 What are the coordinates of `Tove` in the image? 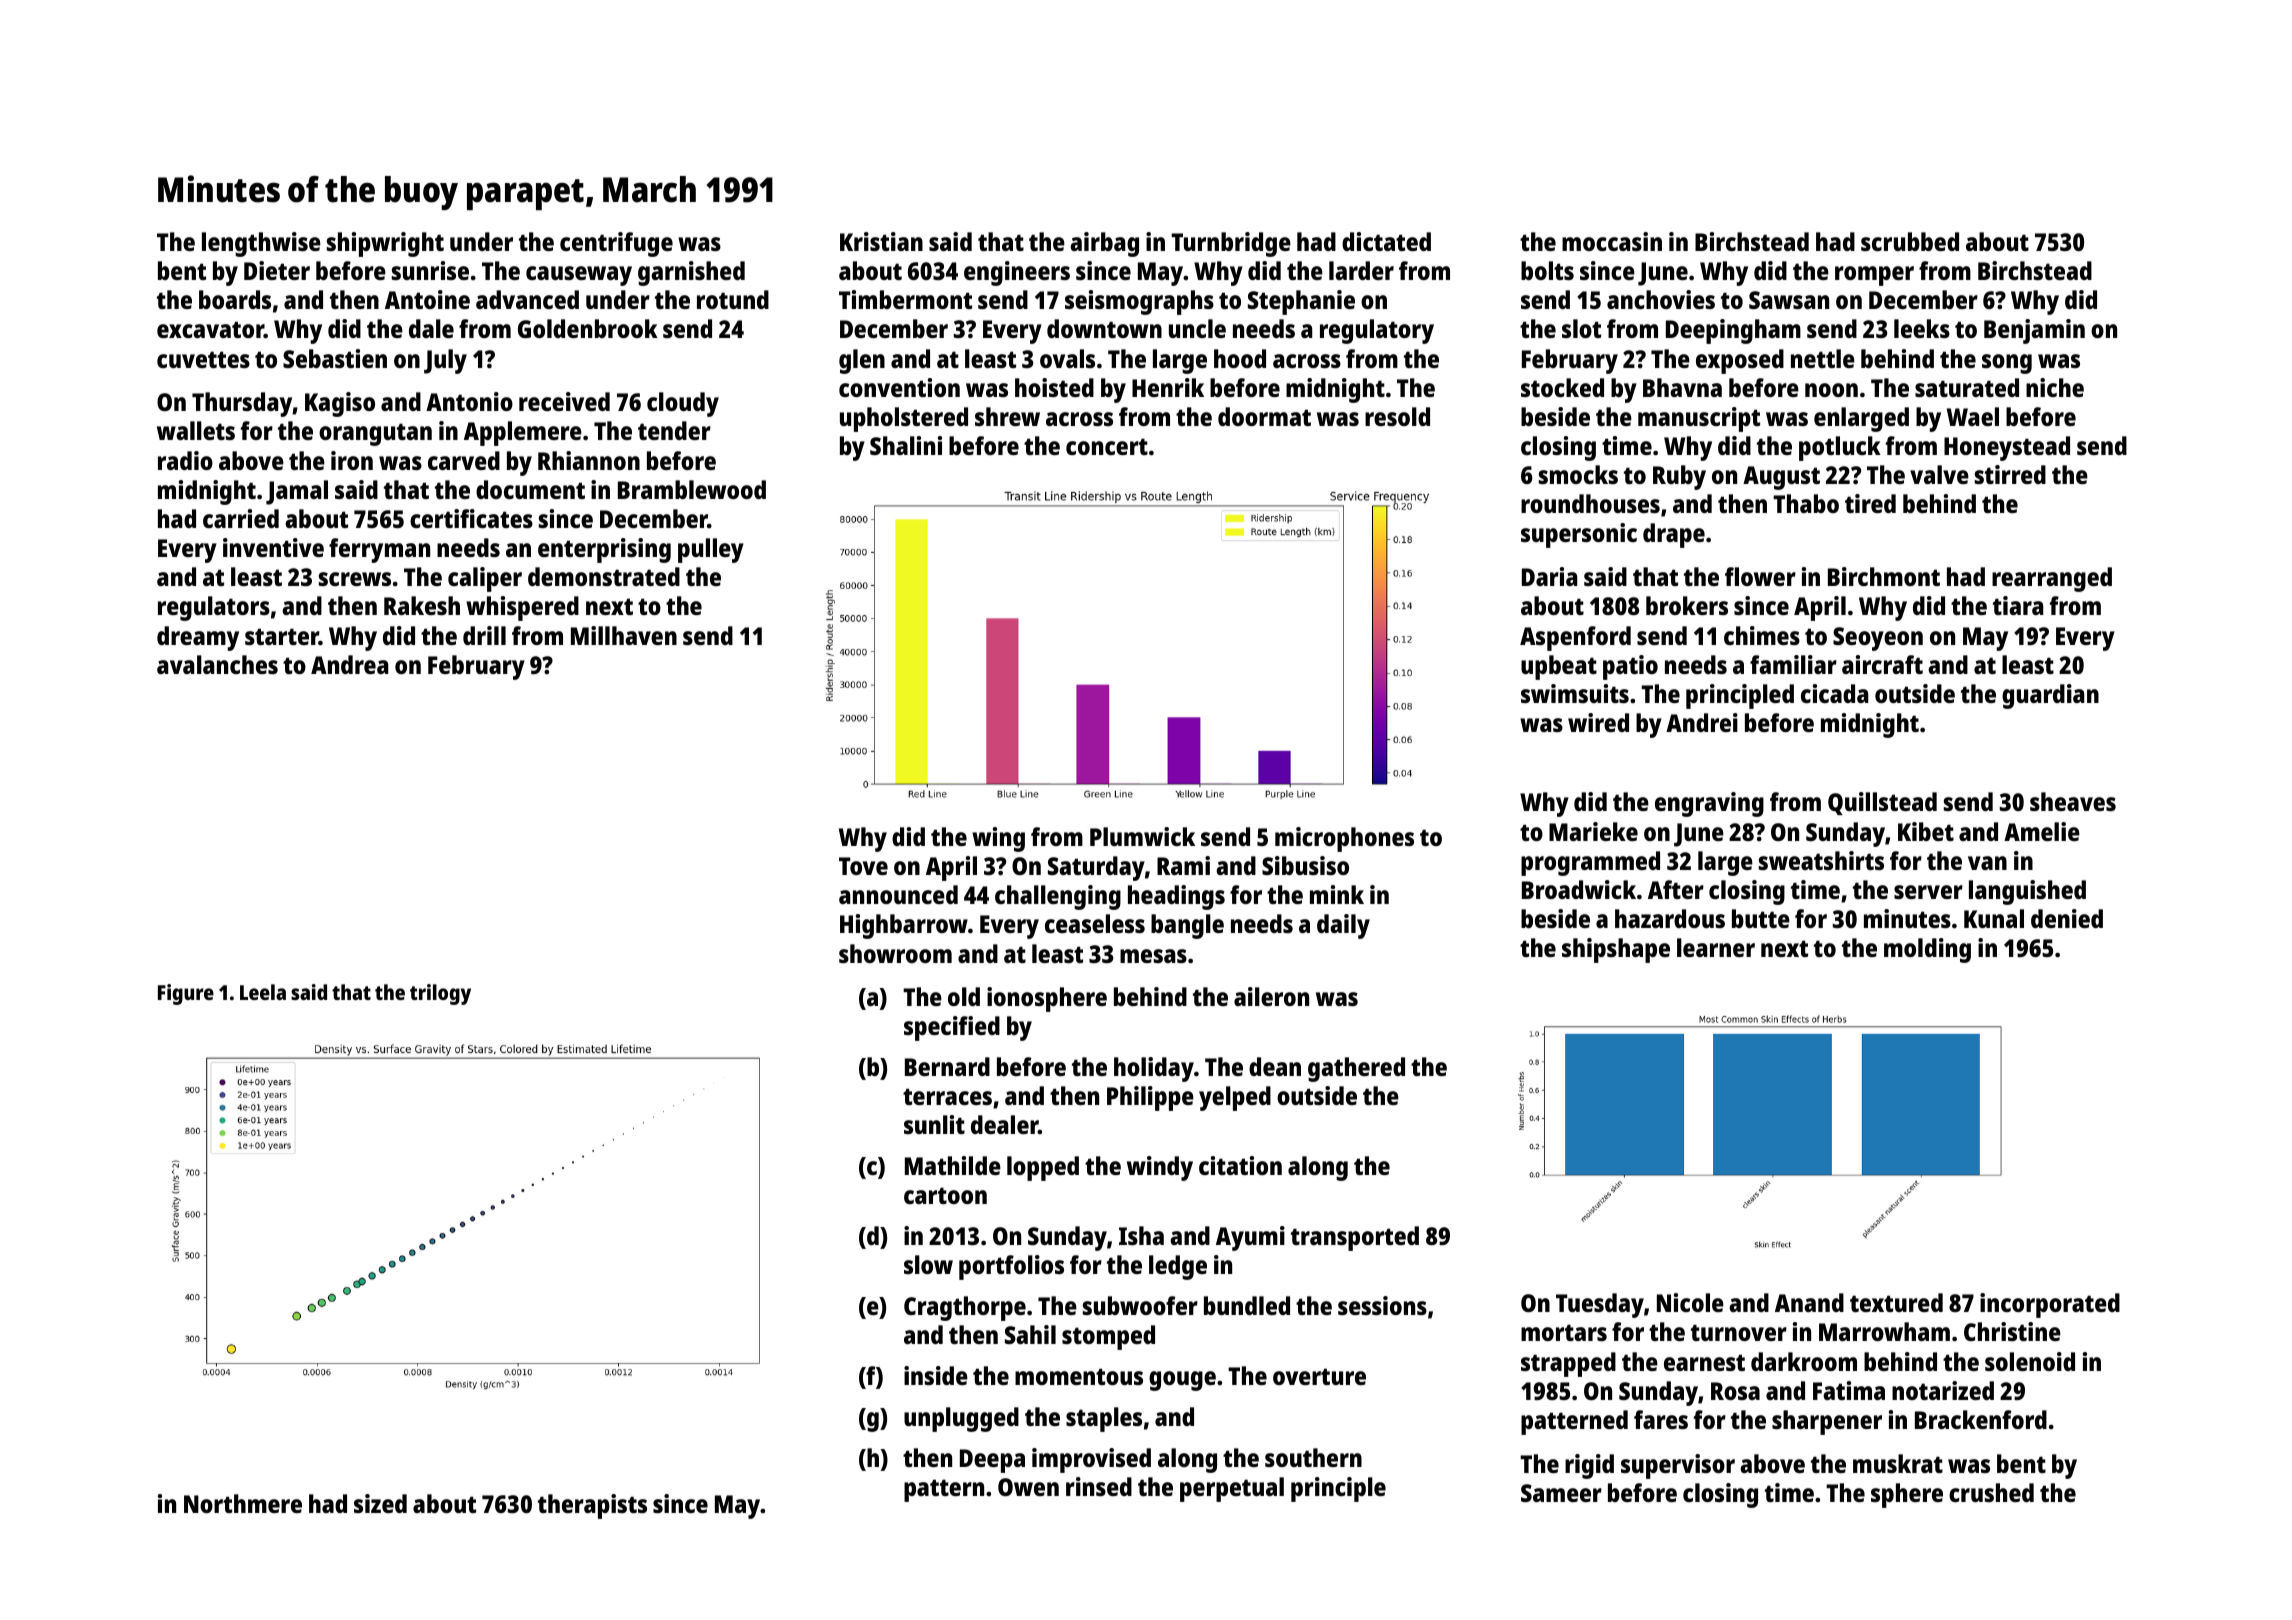 It's located at (863, 866).
